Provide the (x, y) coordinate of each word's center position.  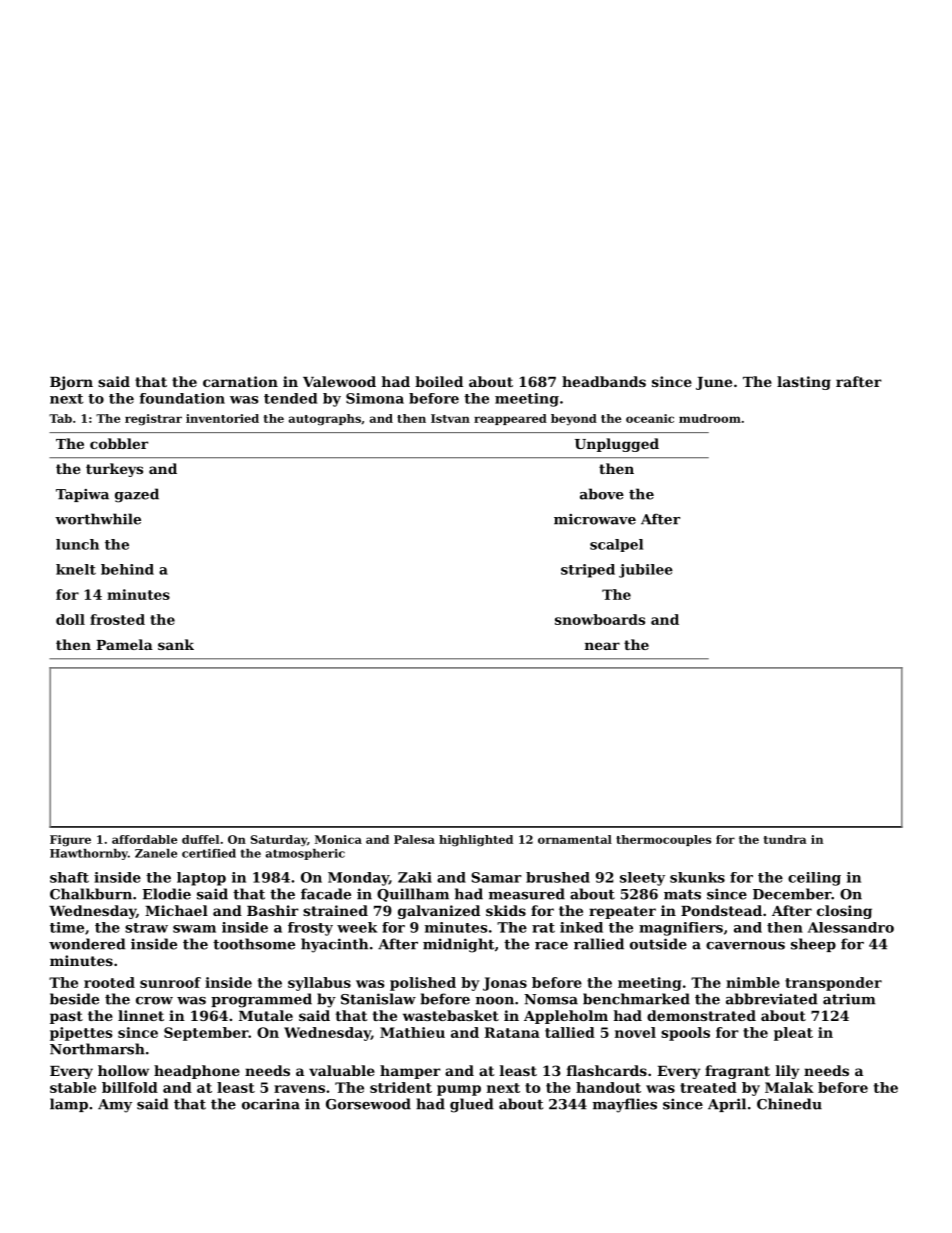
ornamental (575, 839)
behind (127, 569)
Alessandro (851, 927)
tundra (785, 839)
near (602, 646)
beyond (574, 419)
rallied (599, 944)
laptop (201, 879)
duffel (200, 839)
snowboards (600, 619)
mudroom (710, 418)
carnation (240, 381)
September (206, 1034)
